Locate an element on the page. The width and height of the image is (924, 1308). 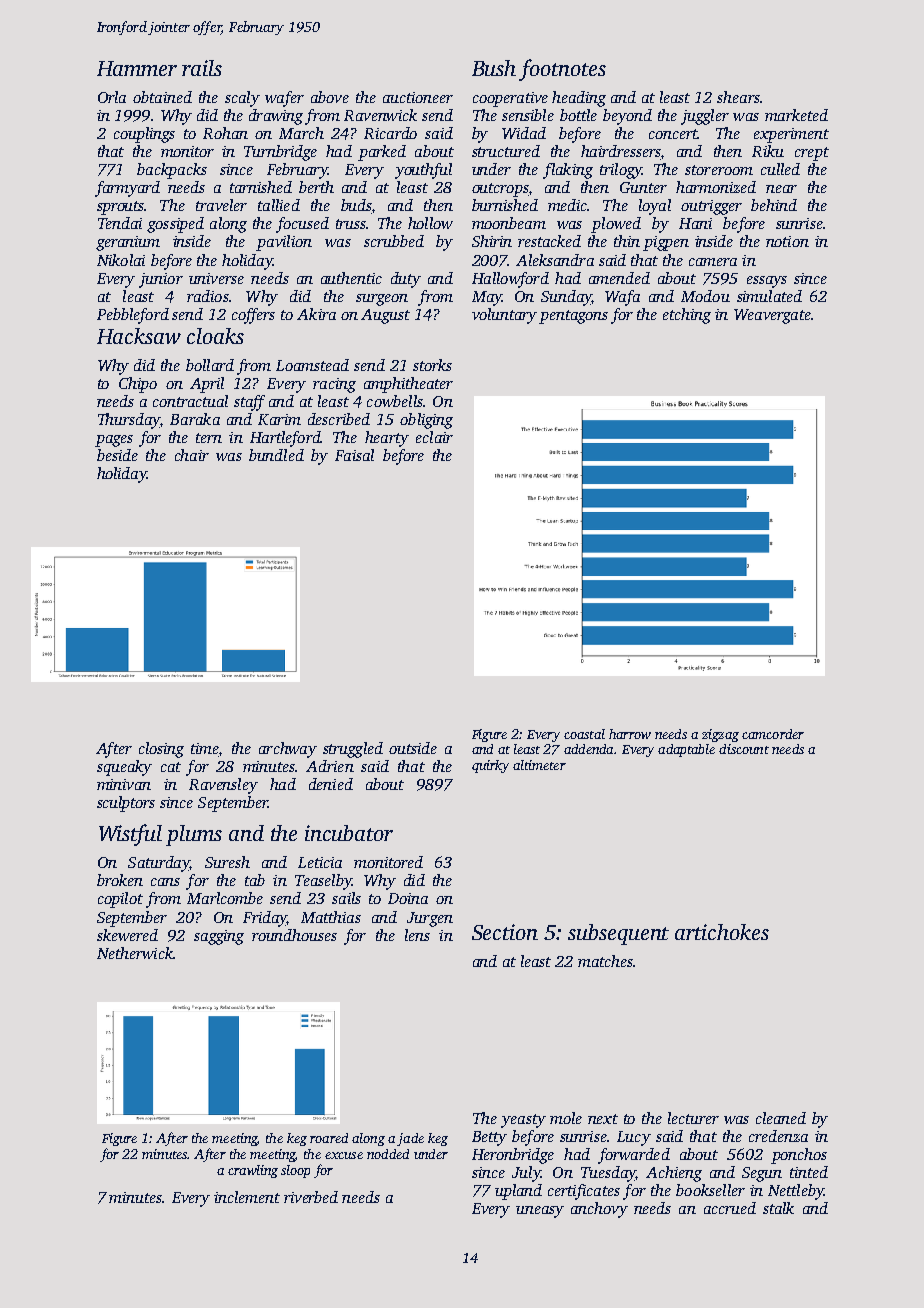
artichokes is located at coordinates (722, 932).
